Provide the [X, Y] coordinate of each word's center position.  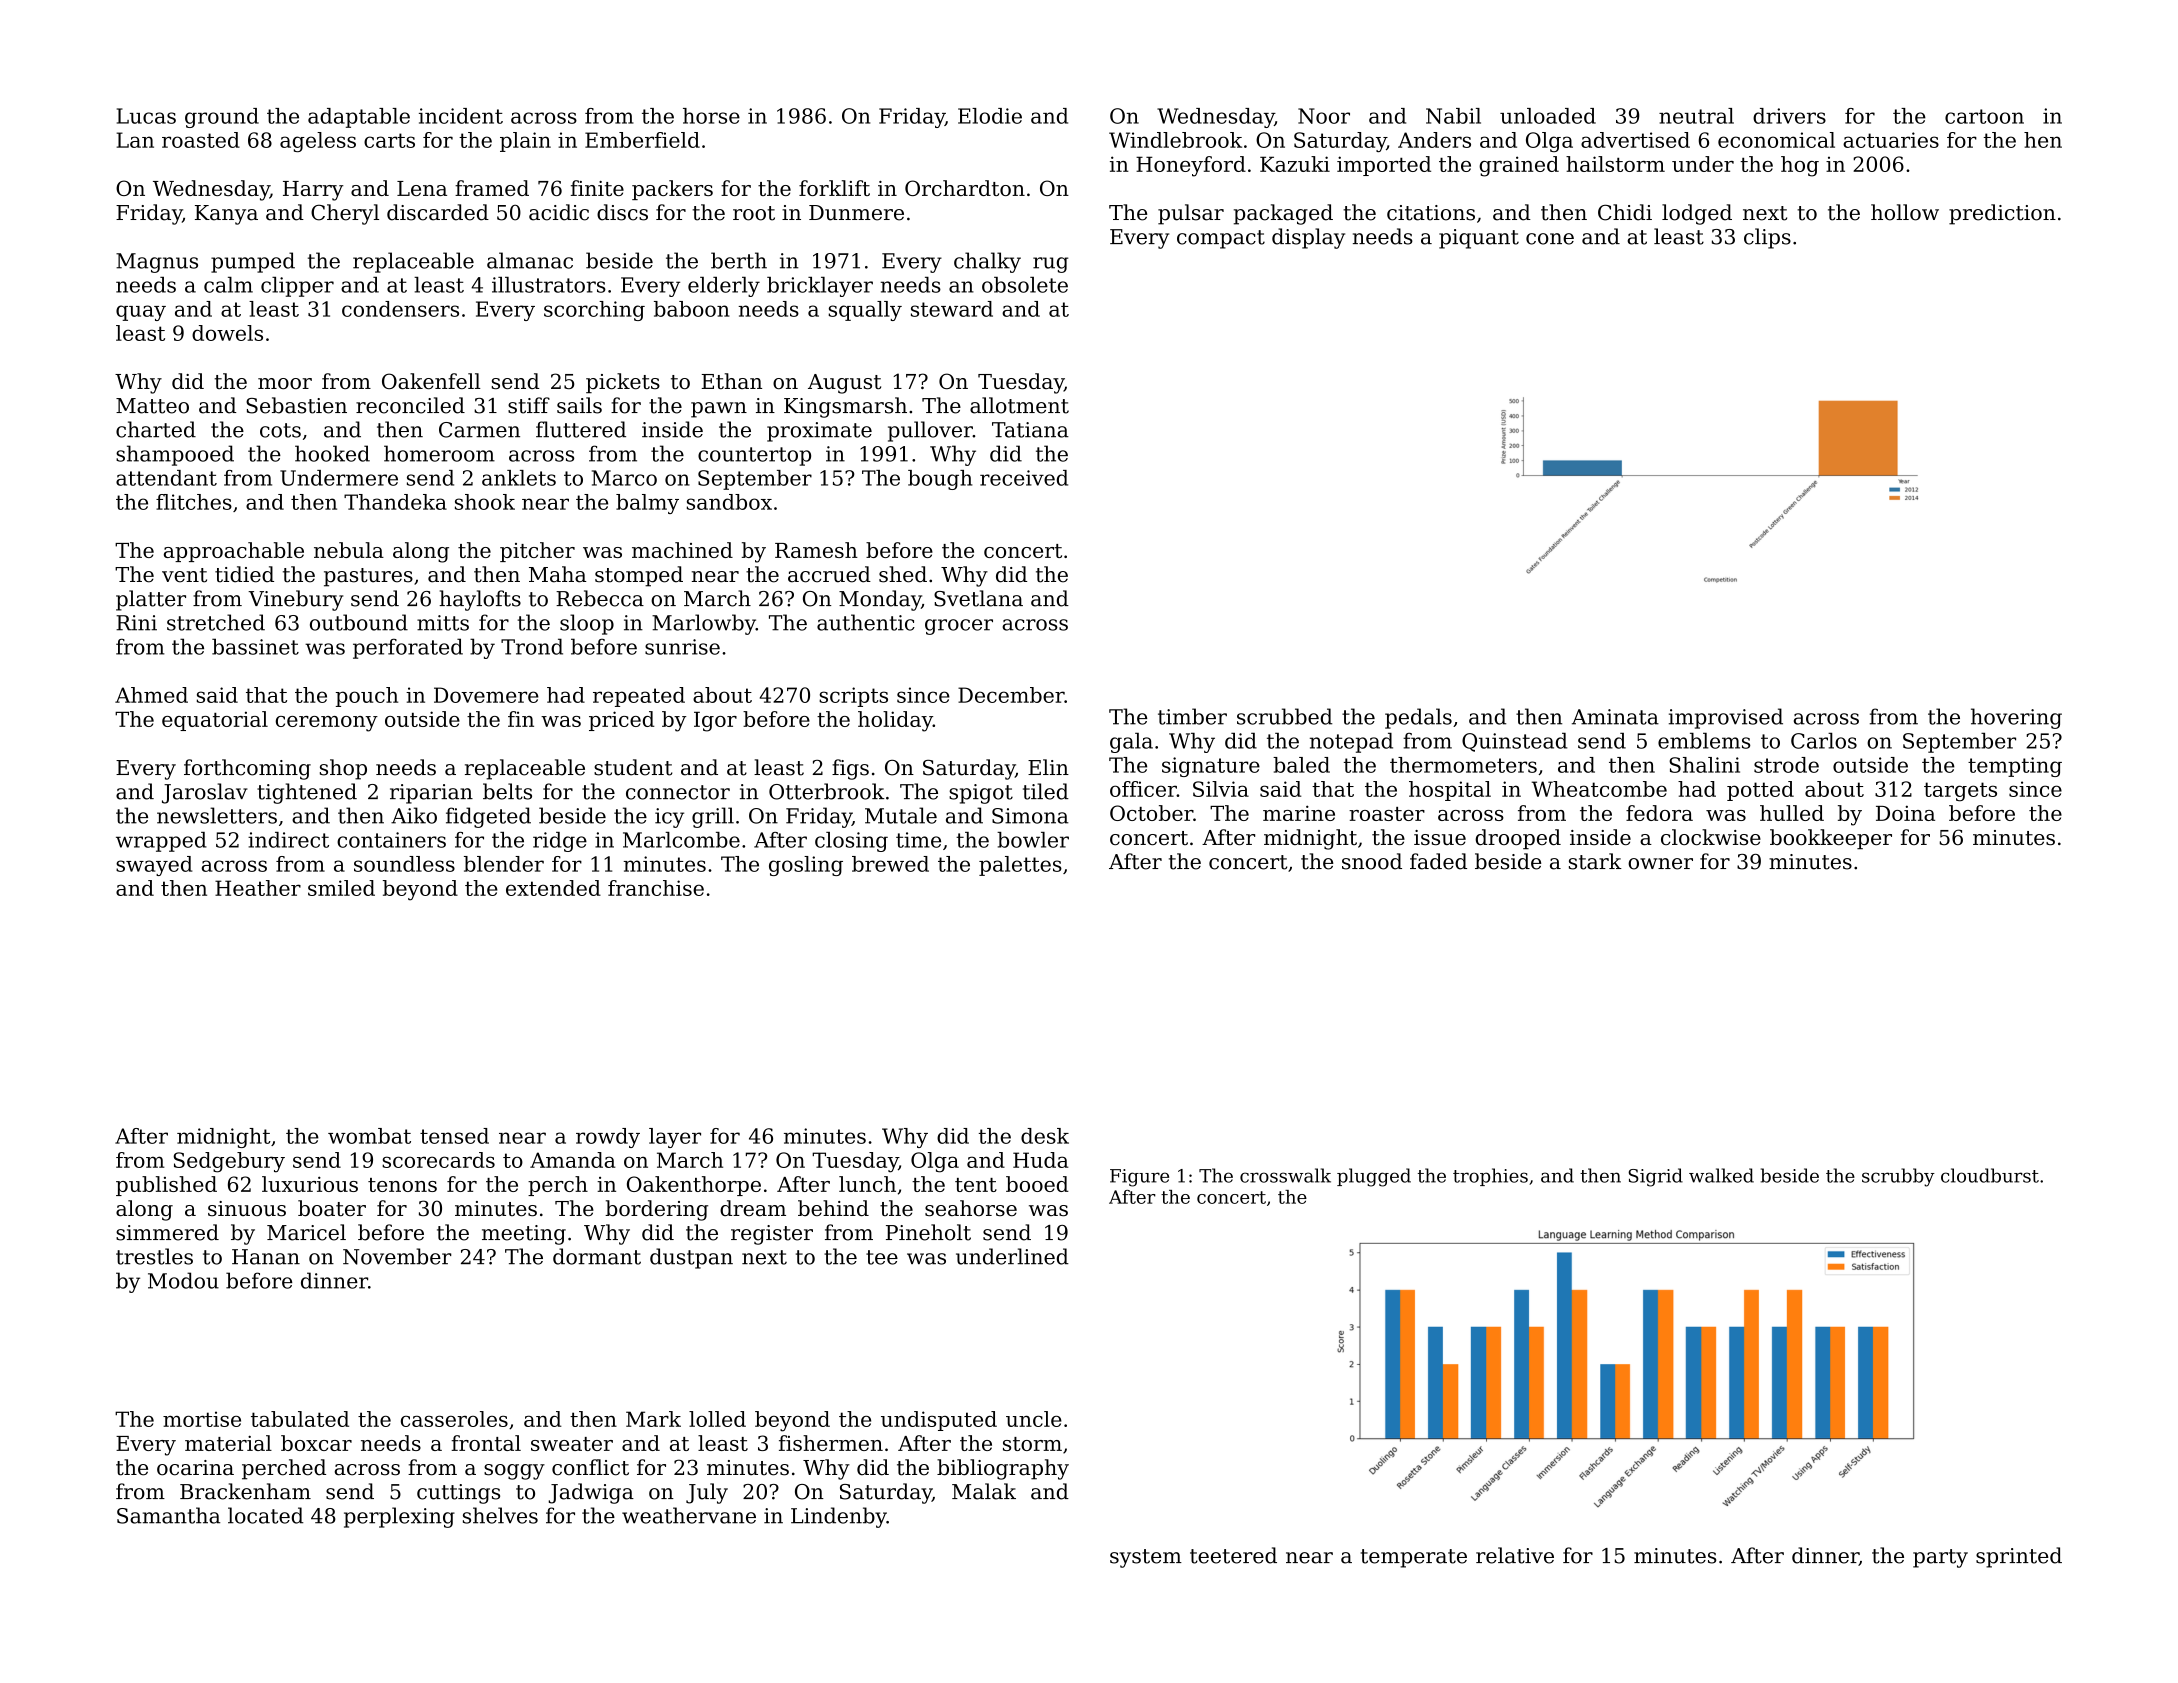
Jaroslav [205, 793]
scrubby [1898, 1177]
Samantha [168, 1515]
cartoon [1984, 116]
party [1940, 1558]
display [1308, 238]
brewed [890, 864]
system [1146, 1558]
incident [461, 116]
